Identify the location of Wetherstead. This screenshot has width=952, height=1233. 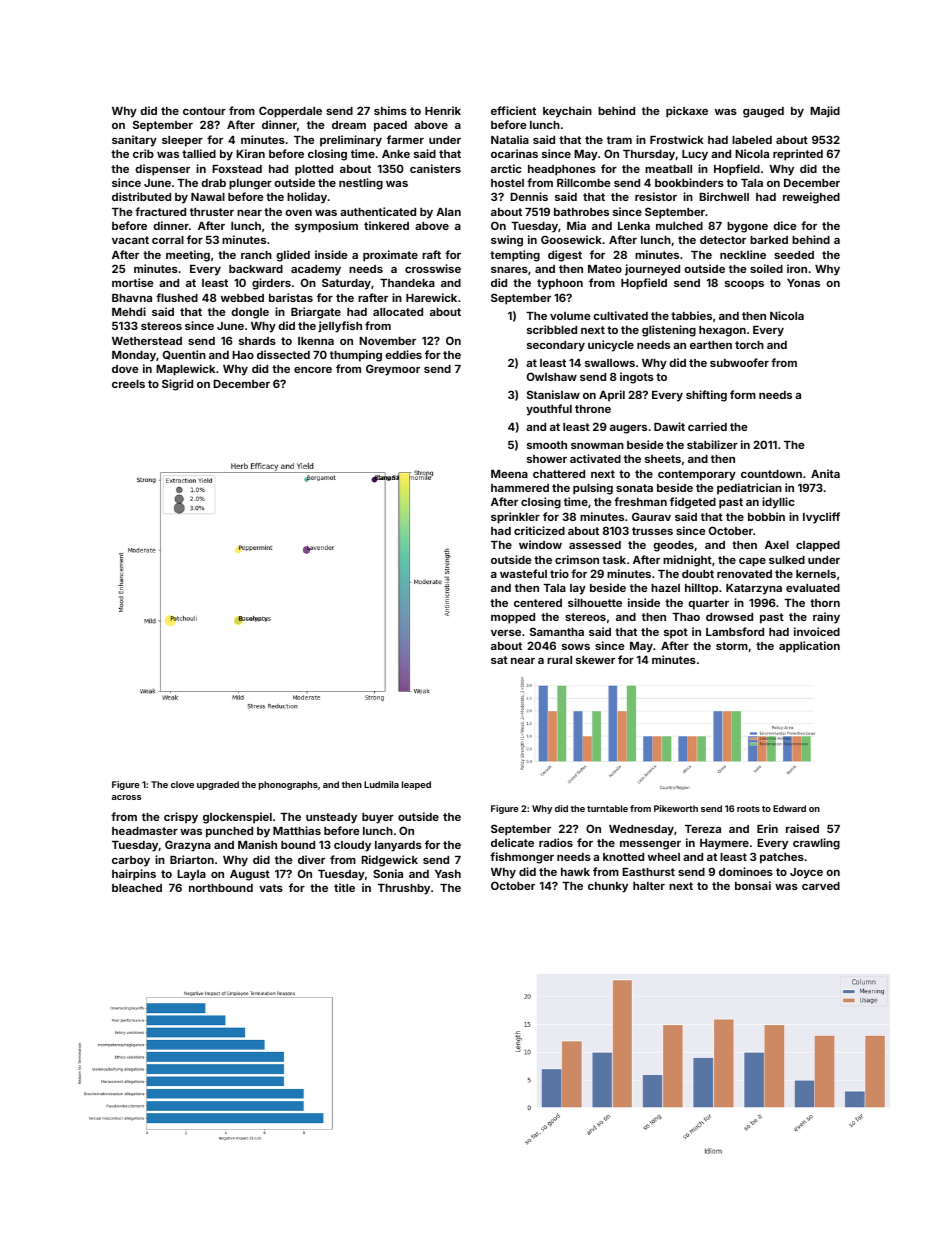
(147, 341).
